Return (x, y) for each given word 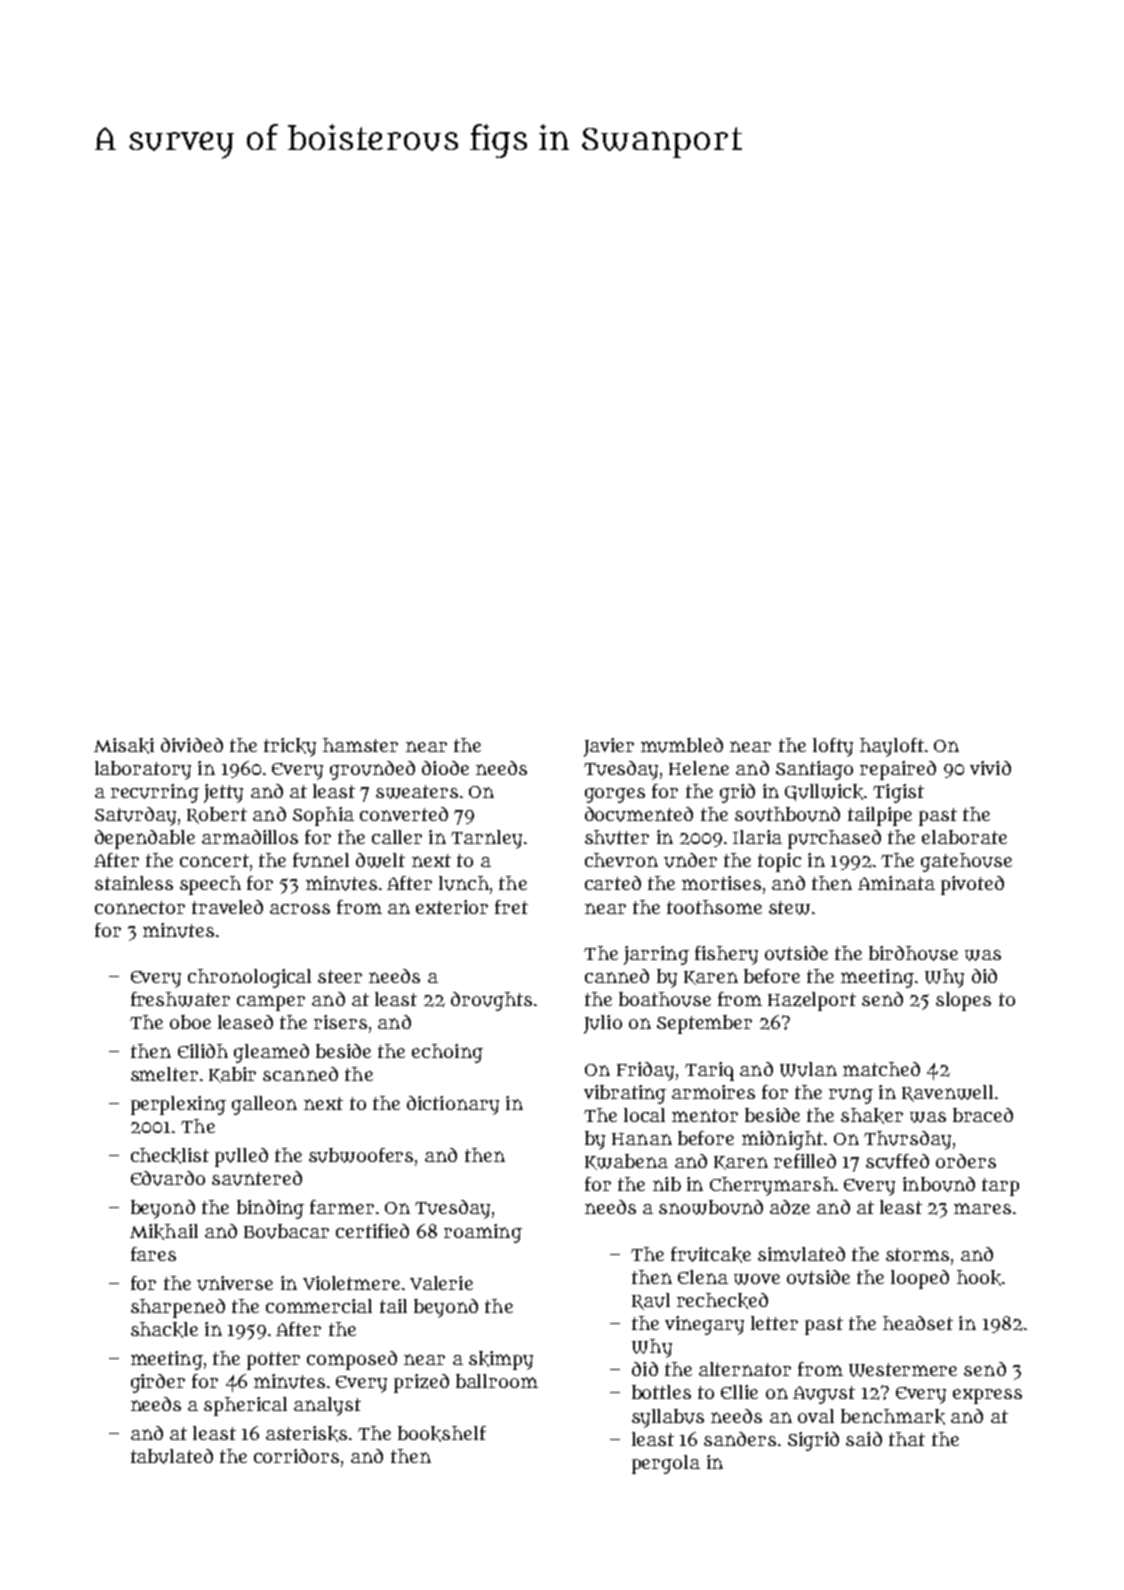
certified (372, 1231)
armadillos (250, 837)
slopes (963, 1001)
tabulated (172, 1456)
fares (153, 1254)
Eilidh (203, 1051)
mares (982, 1208)
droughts (491, 1001)
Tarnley (486, 839)
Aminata (896, 883)
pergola (666, 1464)
